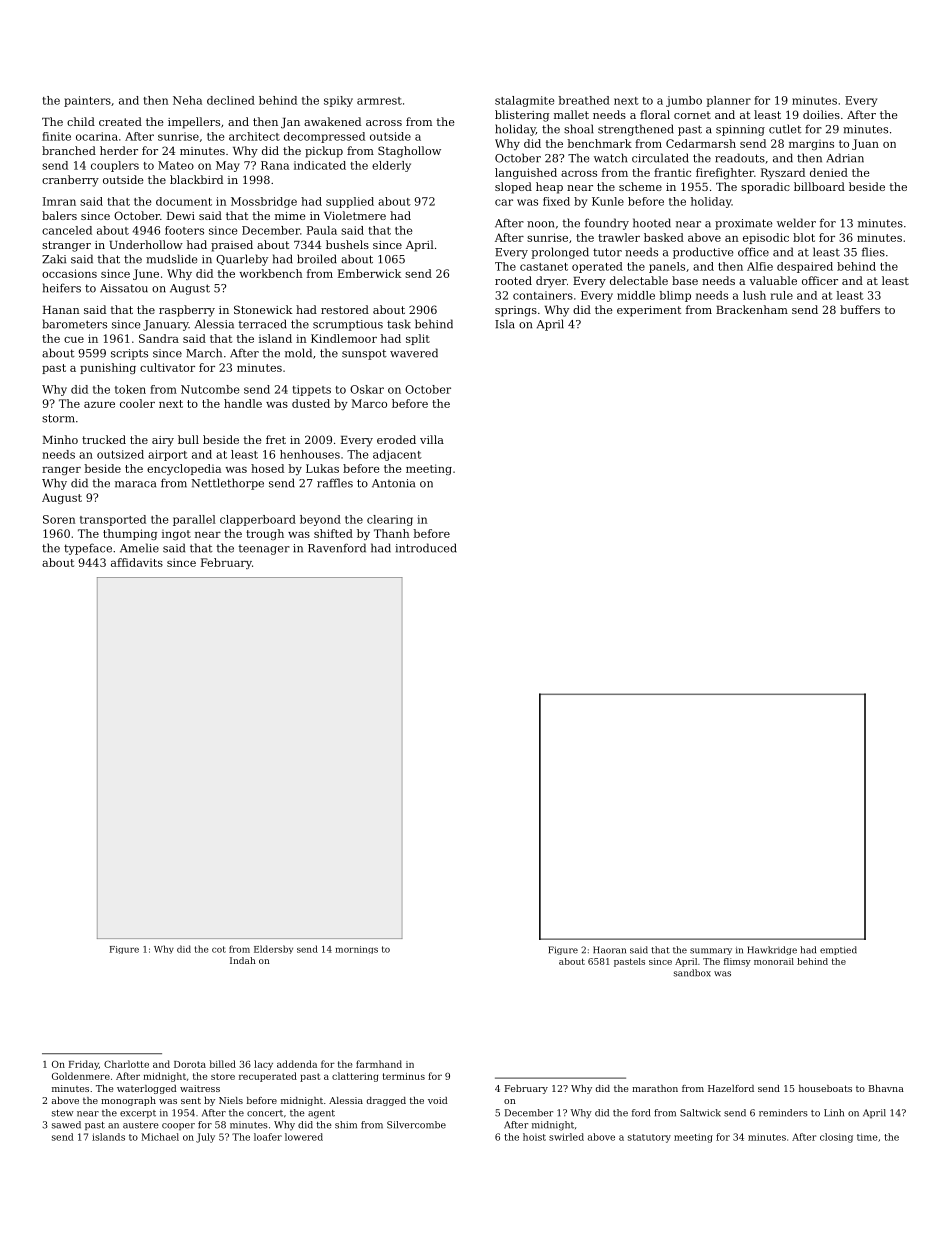  What do you see at coordinates (390, 520) in the image?
I see `clearing` at bounding box center [390, 520].
